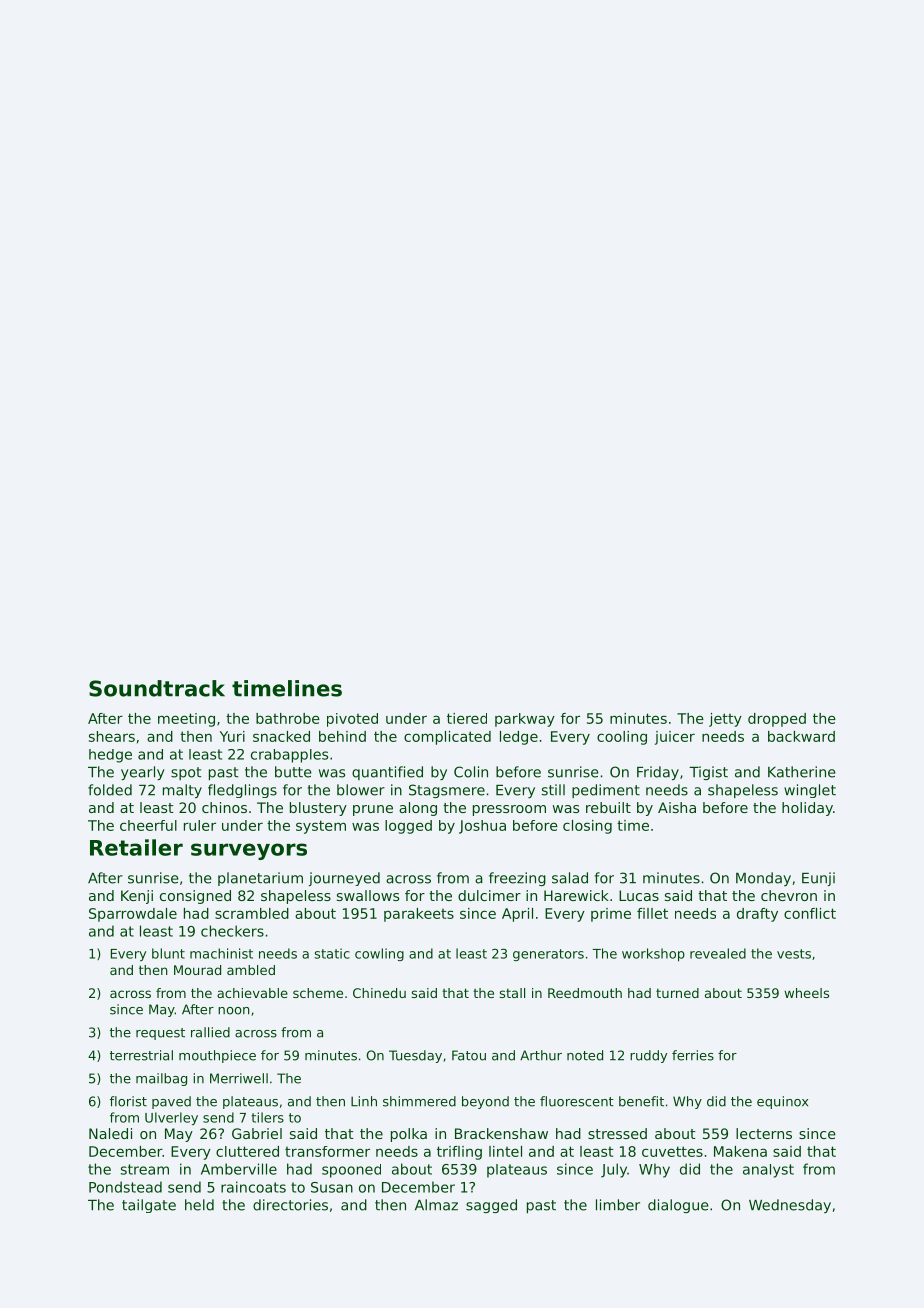  Describe the element at coordinates (352, 720) in the screenshot. I see `pivoted` at that location.
